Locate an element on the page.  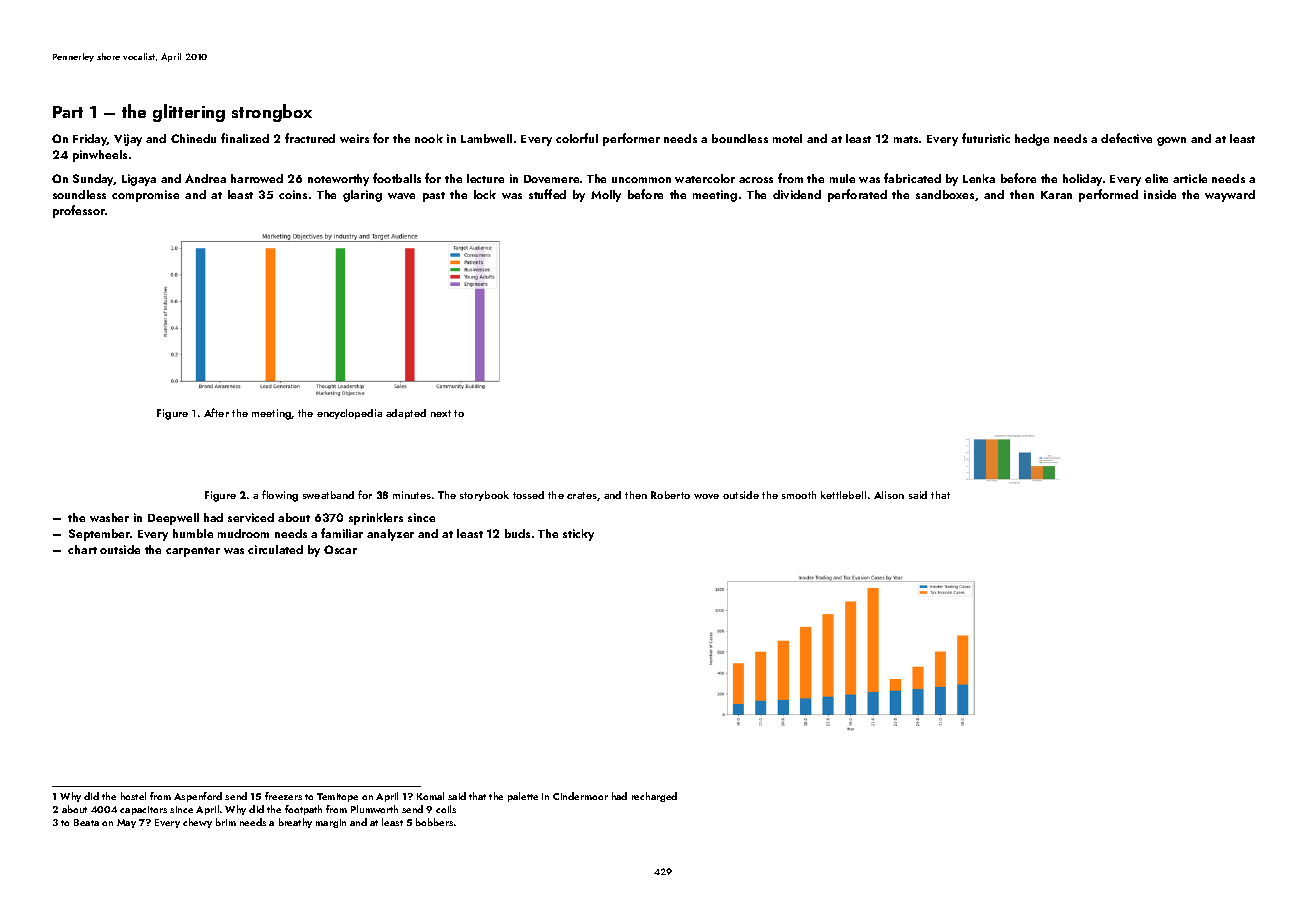
washer is located at coordinates (109, 517).
